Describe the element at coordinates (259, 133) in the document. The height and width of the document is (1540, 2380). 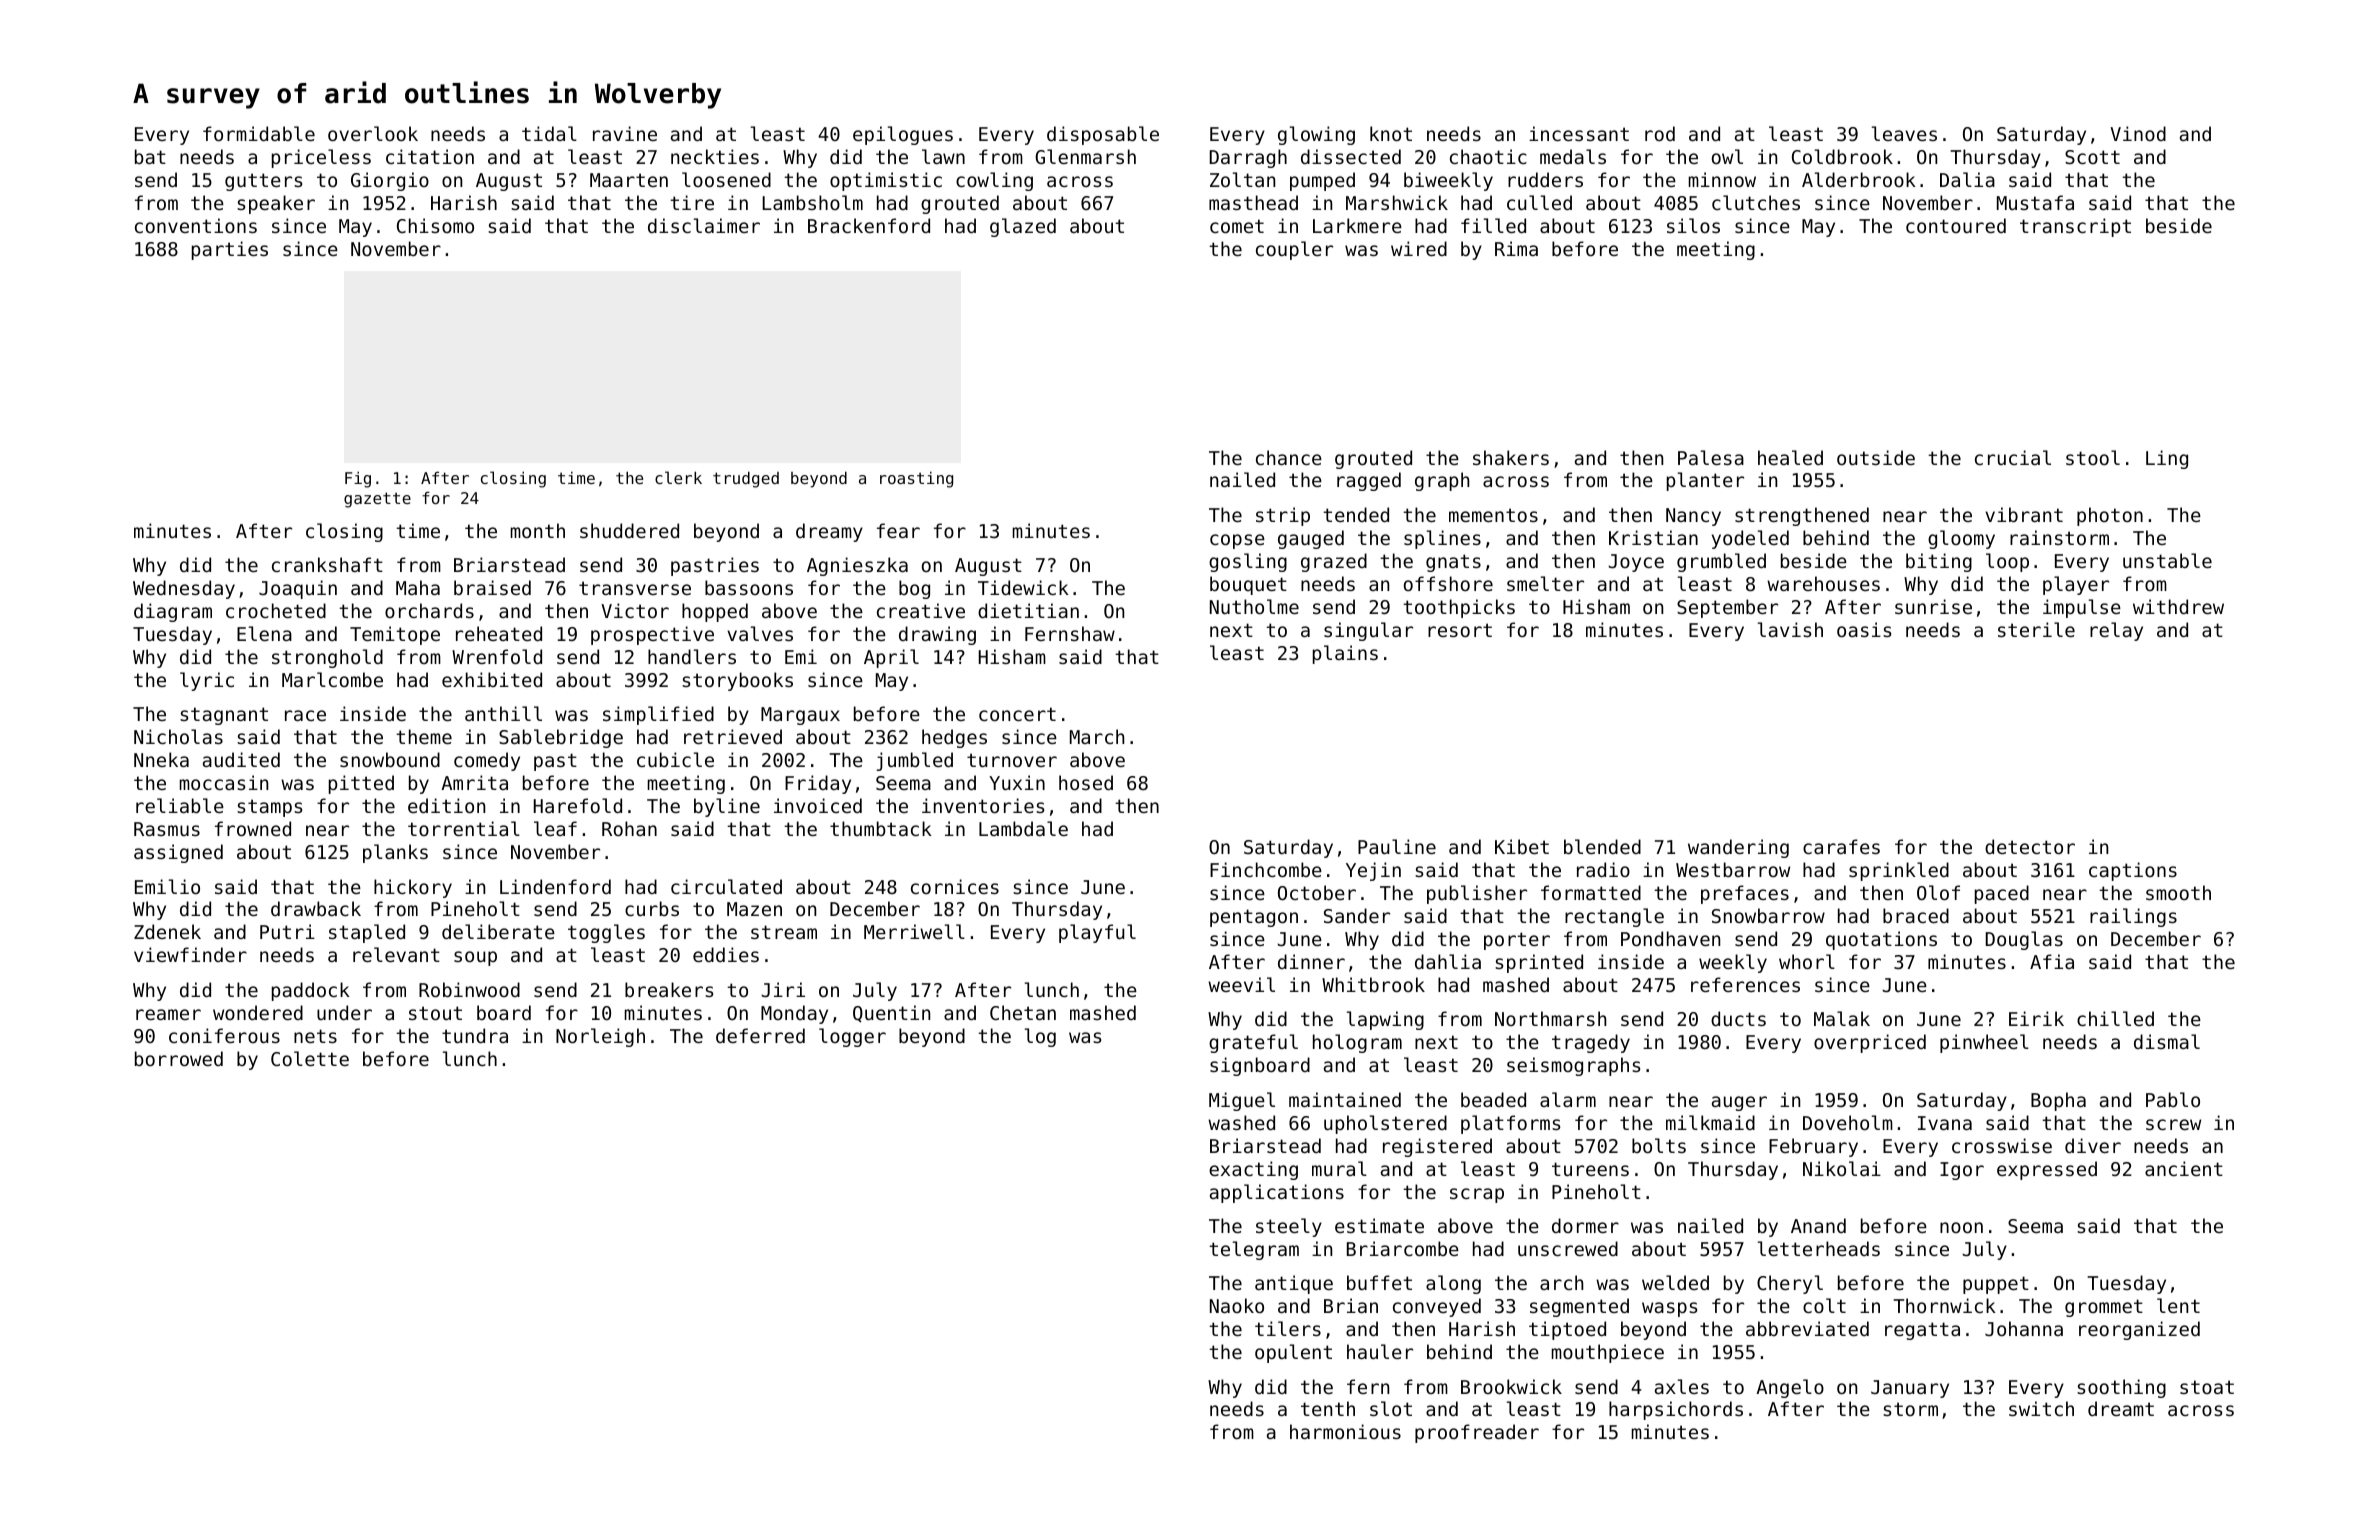
I see `formidable` at that location.
